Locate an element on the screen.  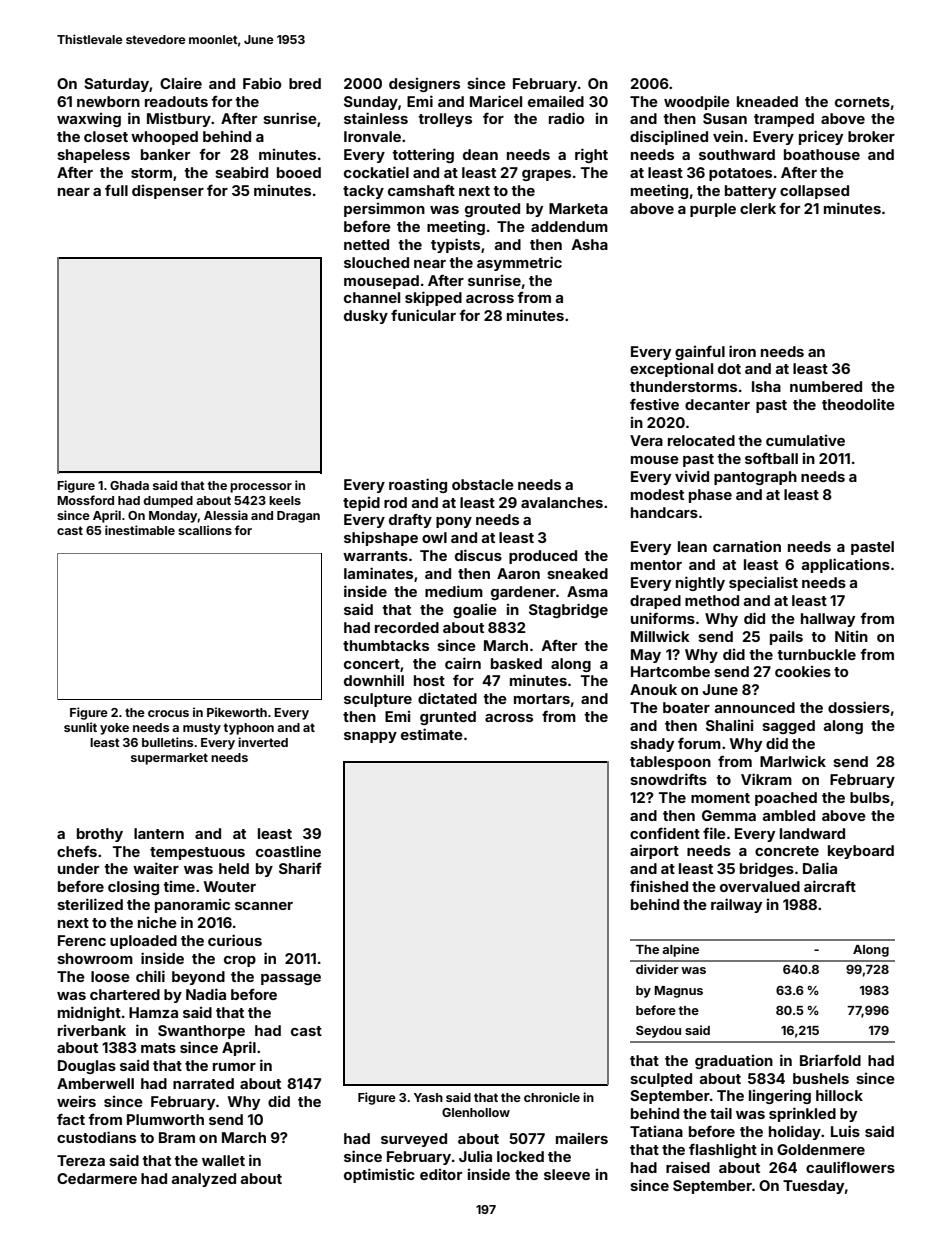
applications is located at coordinates (845, 565).
